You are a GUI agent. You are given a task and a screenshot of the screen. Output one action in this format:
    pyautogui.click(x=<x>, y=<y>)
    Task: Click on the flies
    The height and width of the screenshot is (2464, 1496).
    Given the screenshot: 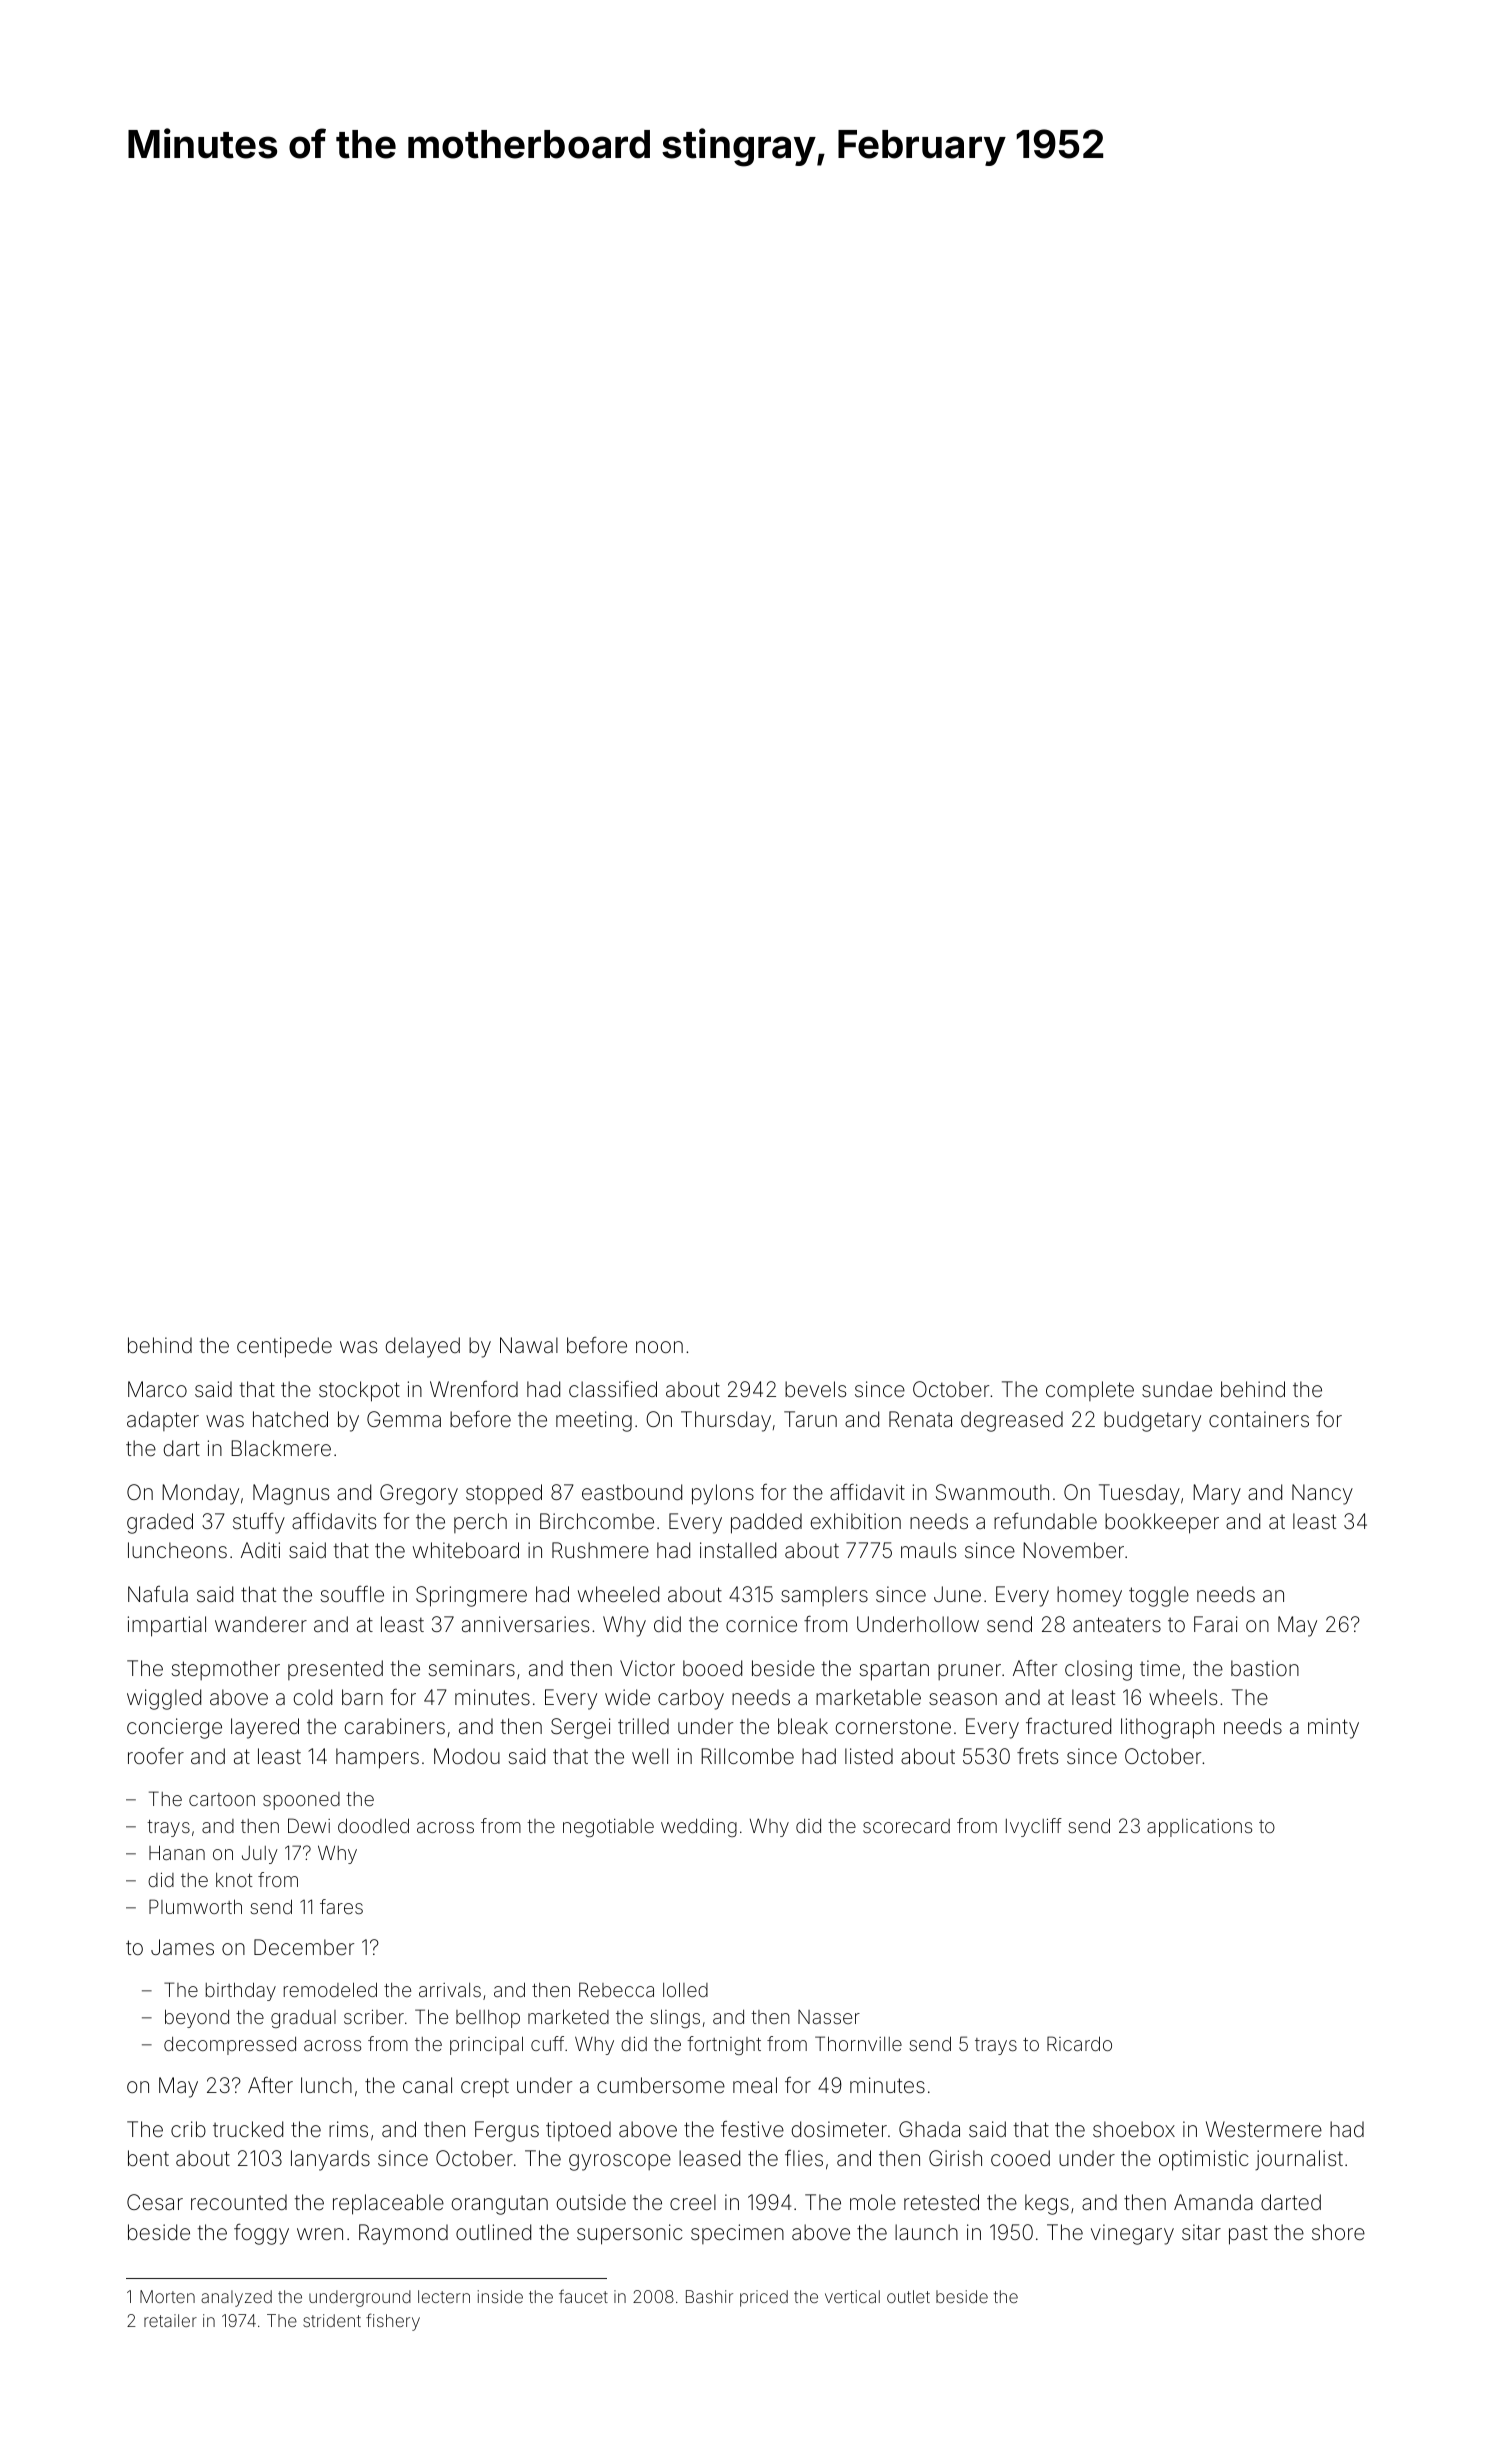 What is the action you would take?
    pyautogui.click(x=804, y=2158)
